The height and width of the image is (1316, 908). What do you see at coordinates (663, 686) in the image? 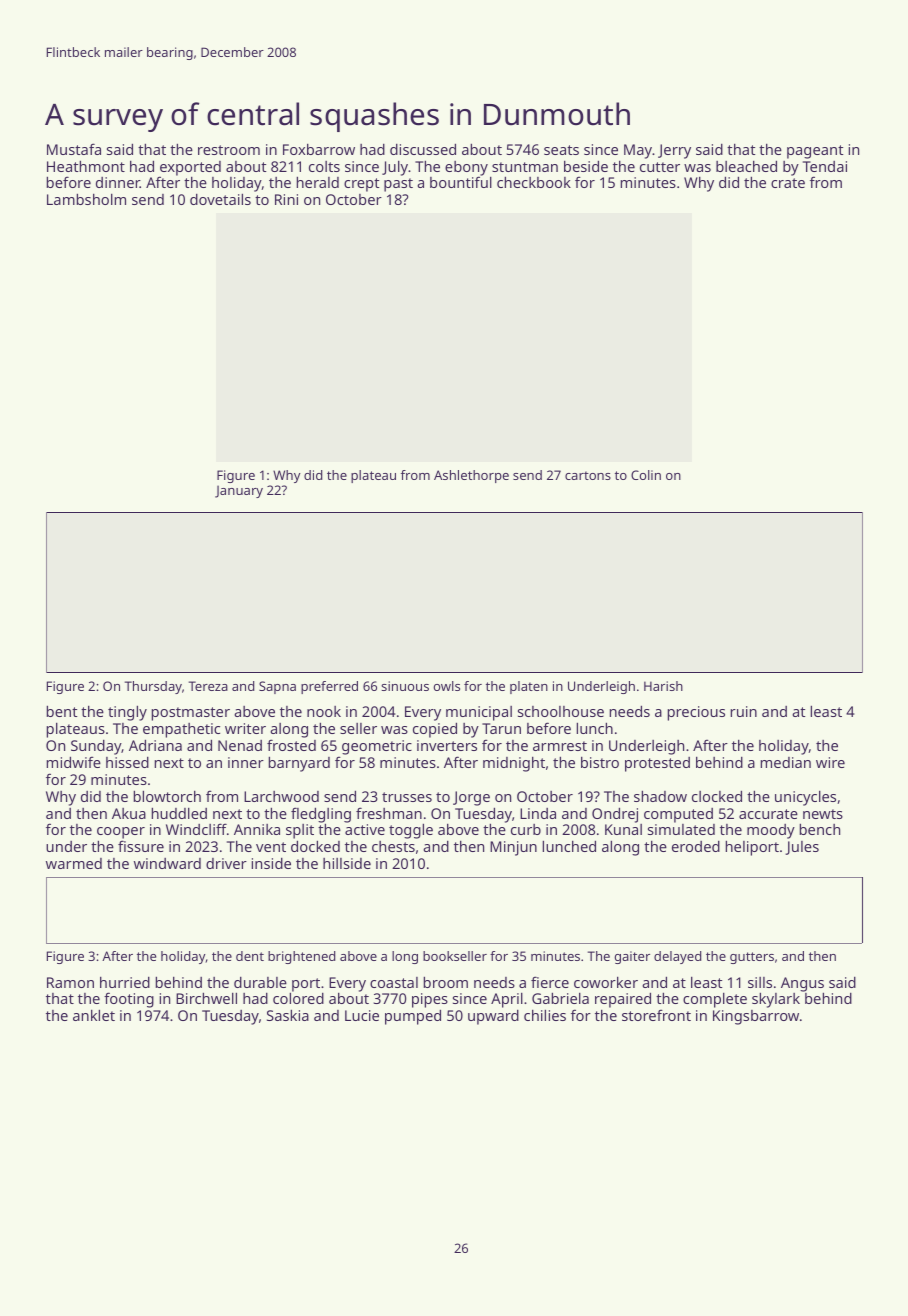
I see `Harish` at bounding box center [663, 686].
